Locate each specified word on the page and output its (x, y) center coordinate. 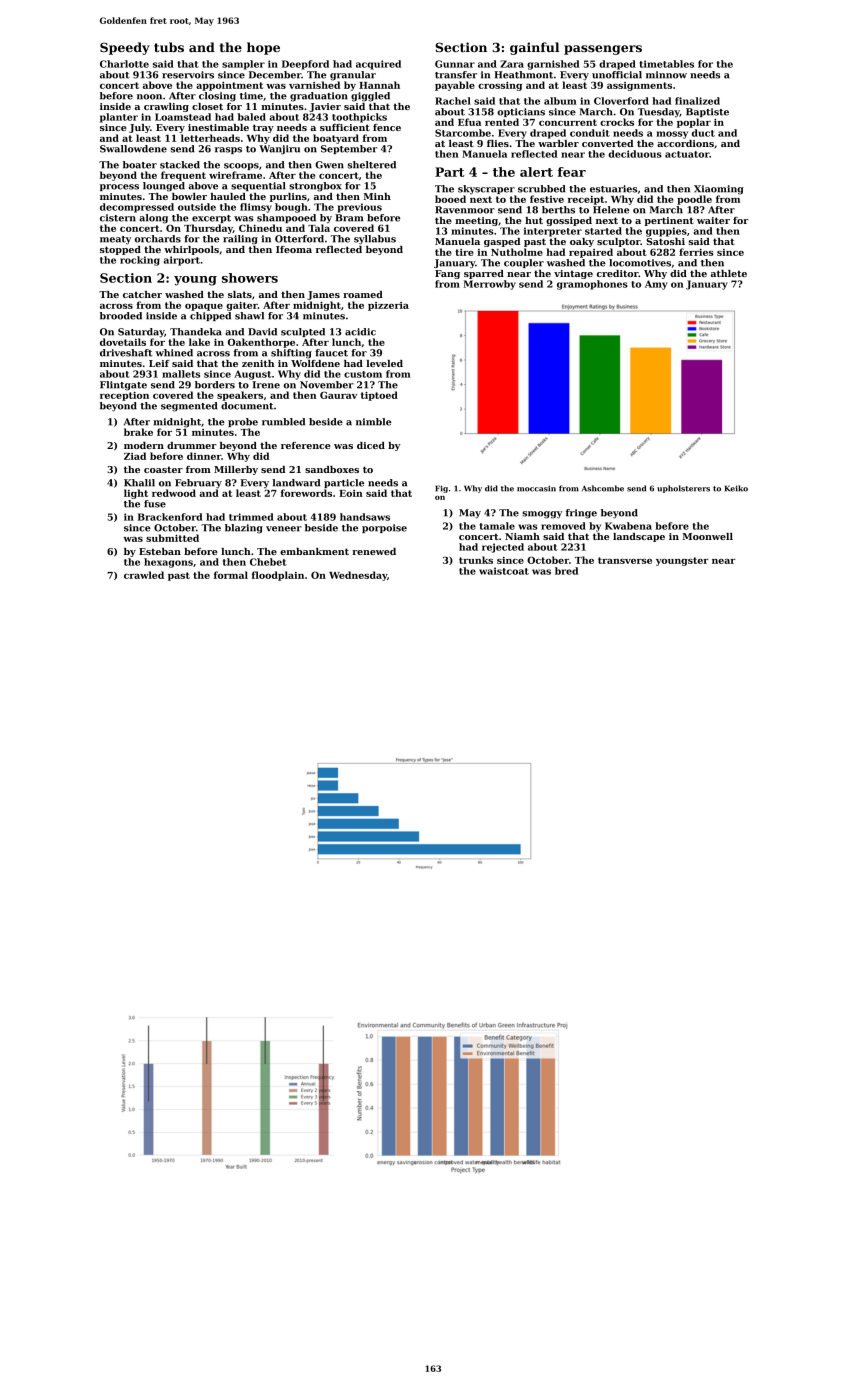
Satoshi (665, 241)
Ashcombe (603, 488)
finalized (697, 101)
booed (450, 199)
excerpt (211, 219)
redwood (174, 493)
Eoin (351, 493)
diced (371, 445)
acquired (378, 65)
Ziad (135, 456)
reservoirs (188, 75)
